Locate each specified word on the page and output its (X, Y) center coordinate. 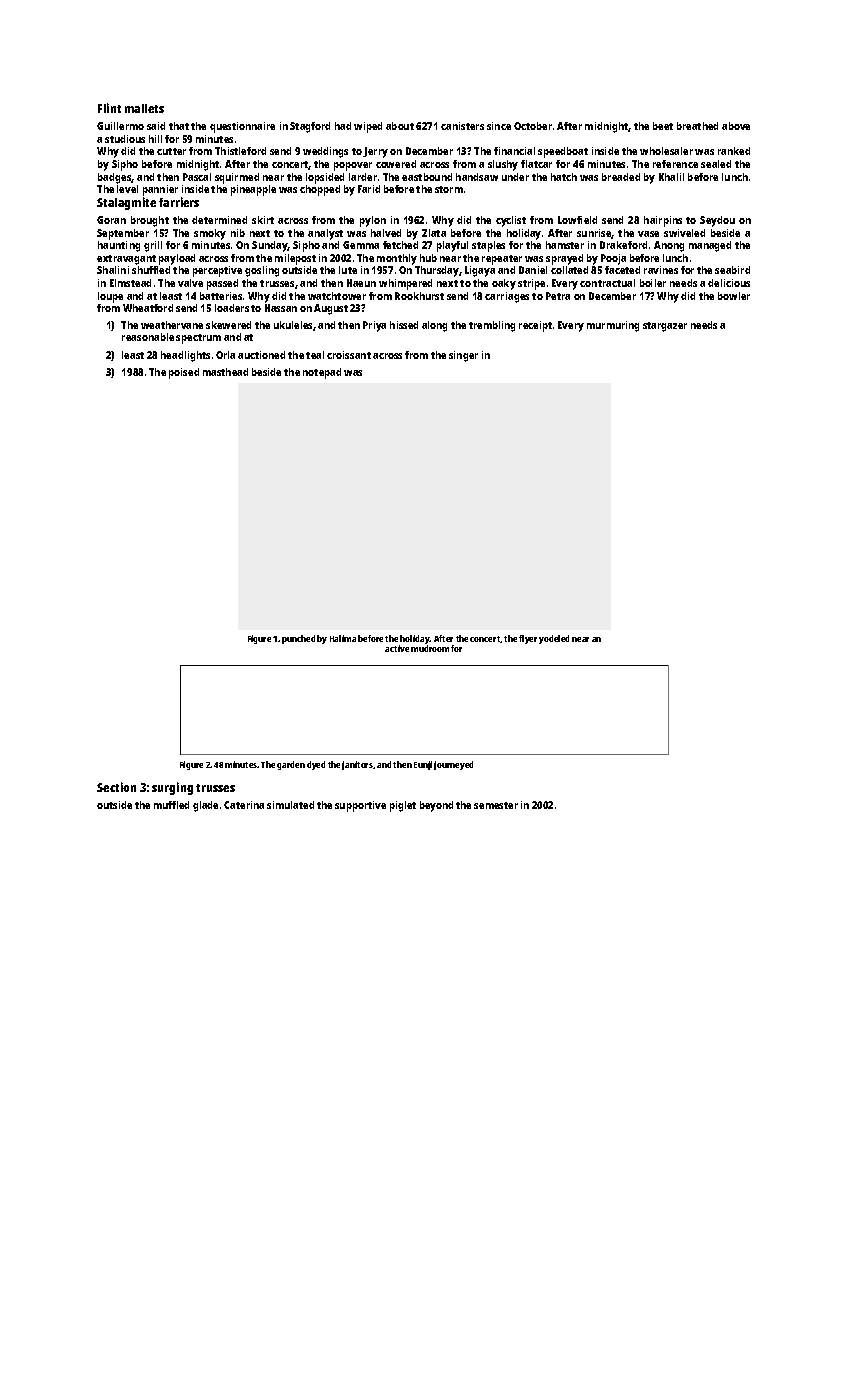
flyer (528, 639)
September (123, 234)
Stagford (310, 127)
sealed (716, 164)
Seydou (717, 221)
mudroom (430, 648)
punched (298, 639)
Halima (343, 638)
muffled (171, 805)
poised (184, 373)
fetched (400, 245)
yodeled (554, 639)
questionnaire (242, 127)
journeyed (453, 765)
